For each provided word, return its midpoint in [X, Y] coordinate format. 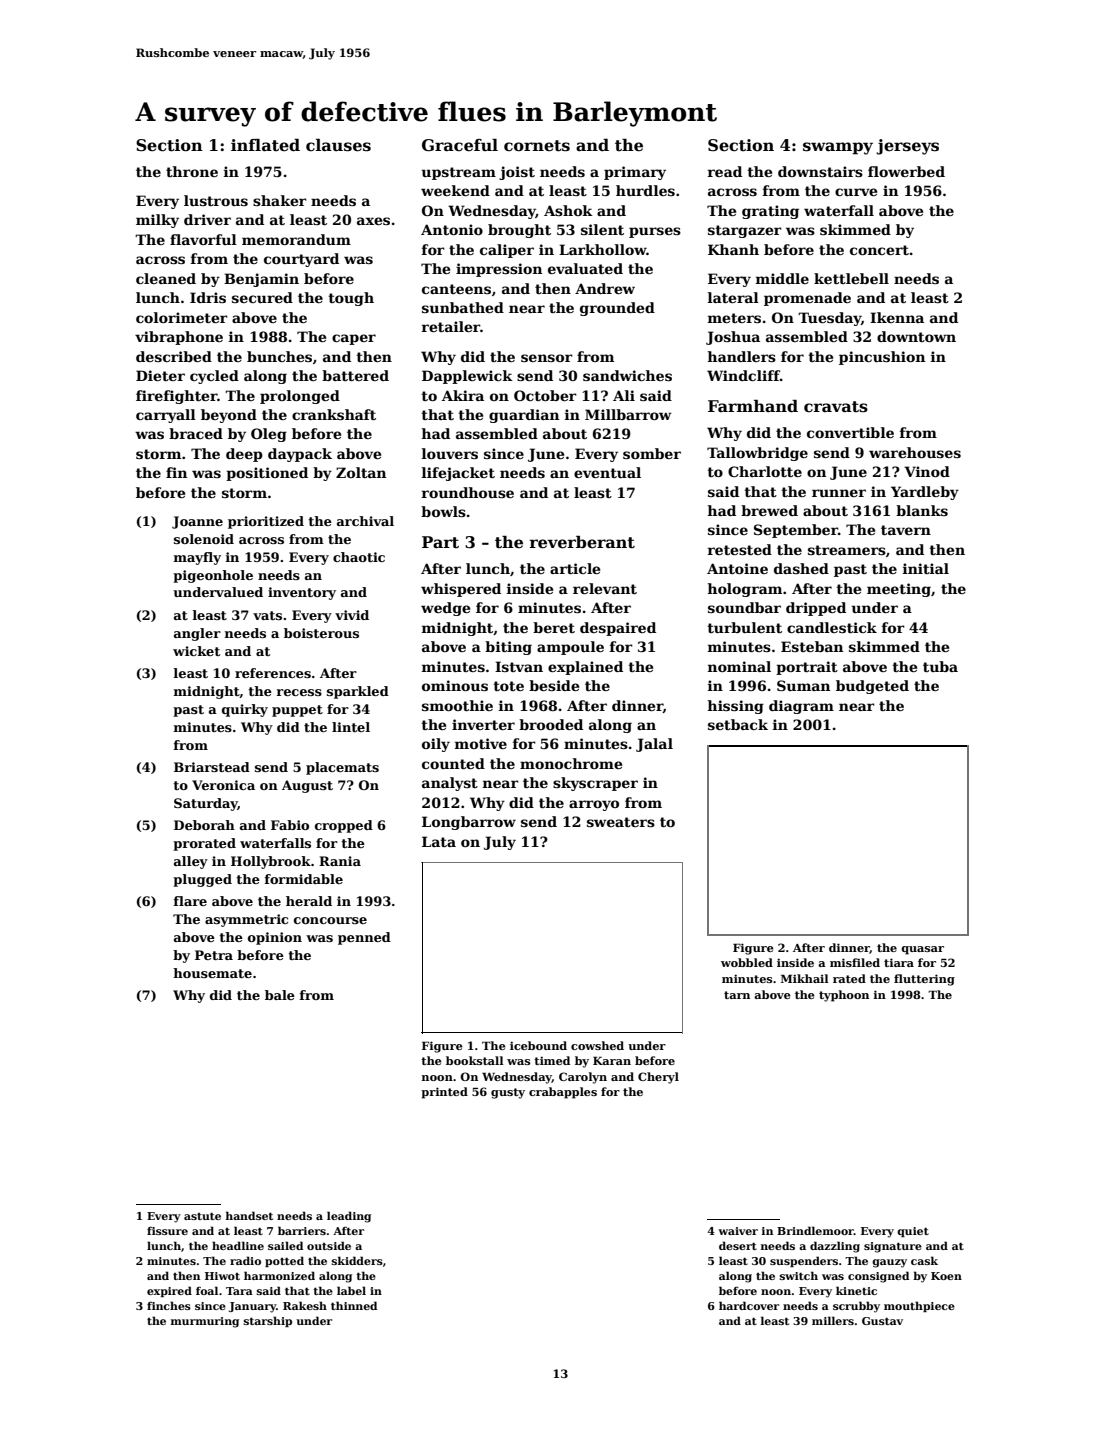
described [174, 356]
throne [192, 171]
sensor [547, 358]
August [307, 786]
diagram [801, 707]
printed [444, 1093]
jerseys [907, 147]
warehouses [915, 452]
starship [268, 1321]
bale [280, 995]
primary [635, 173]
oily [436, 745]
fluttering [924, 980]
